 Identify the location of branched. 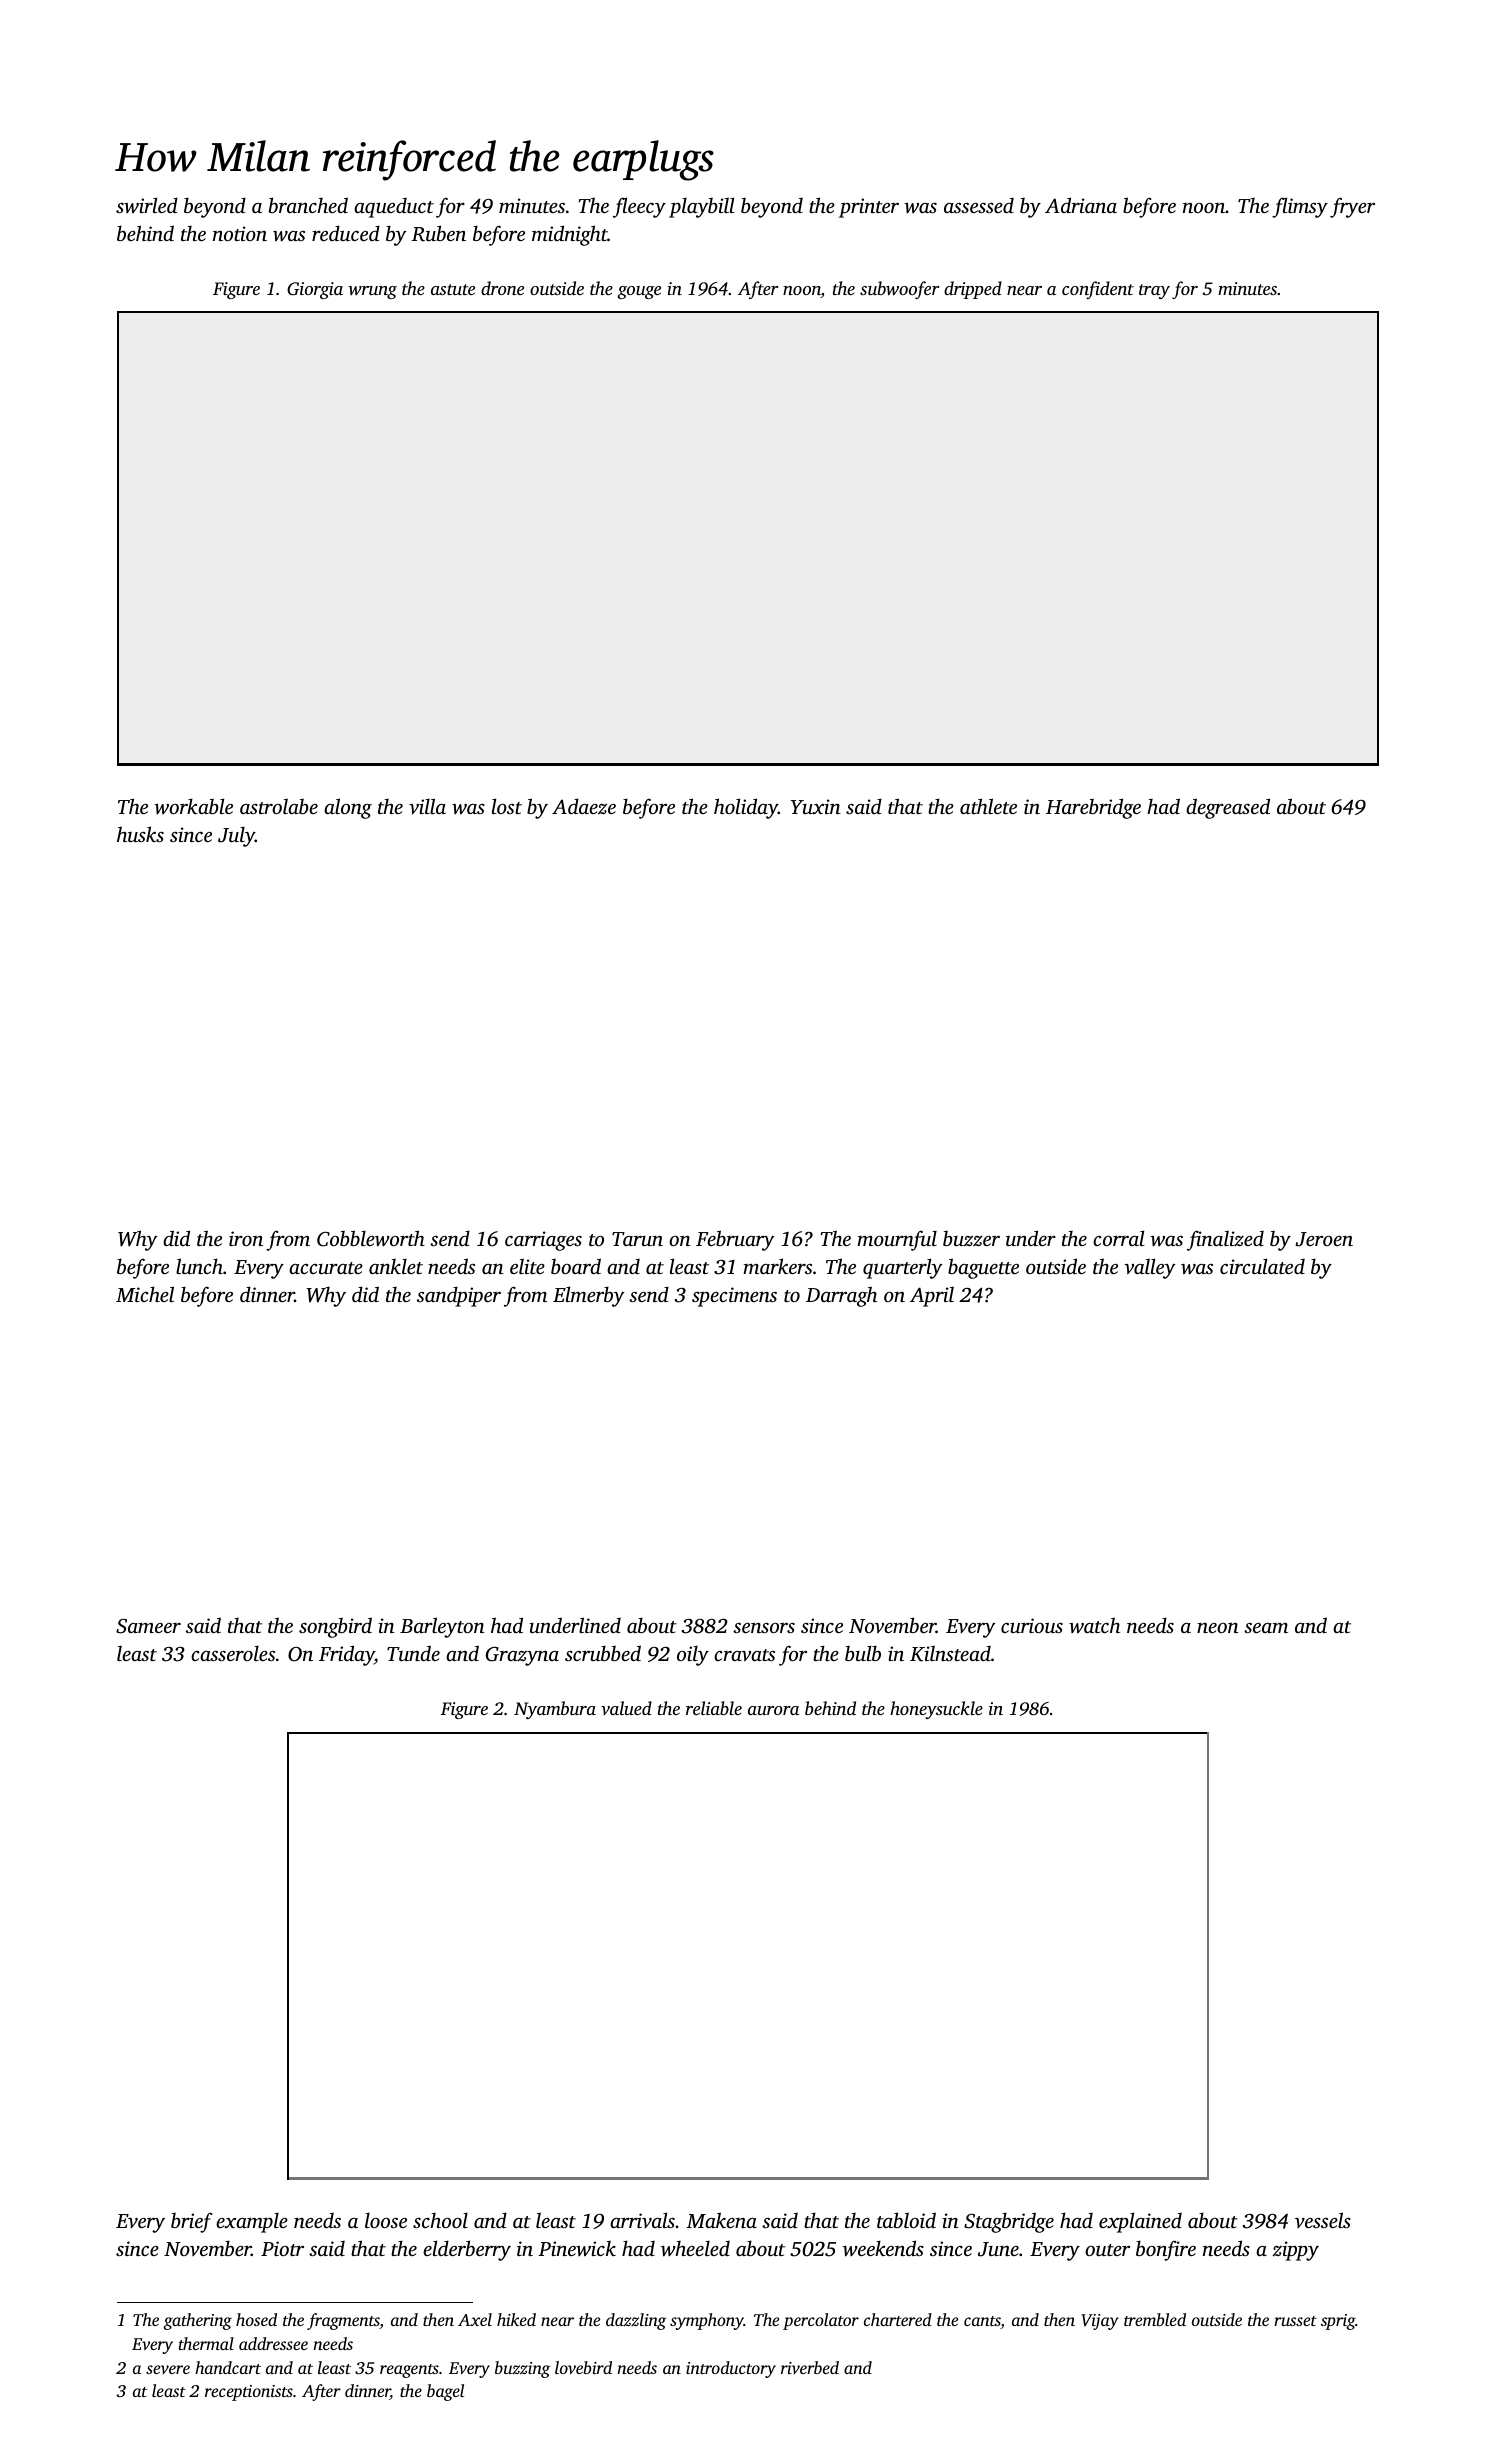
(308, 205).
